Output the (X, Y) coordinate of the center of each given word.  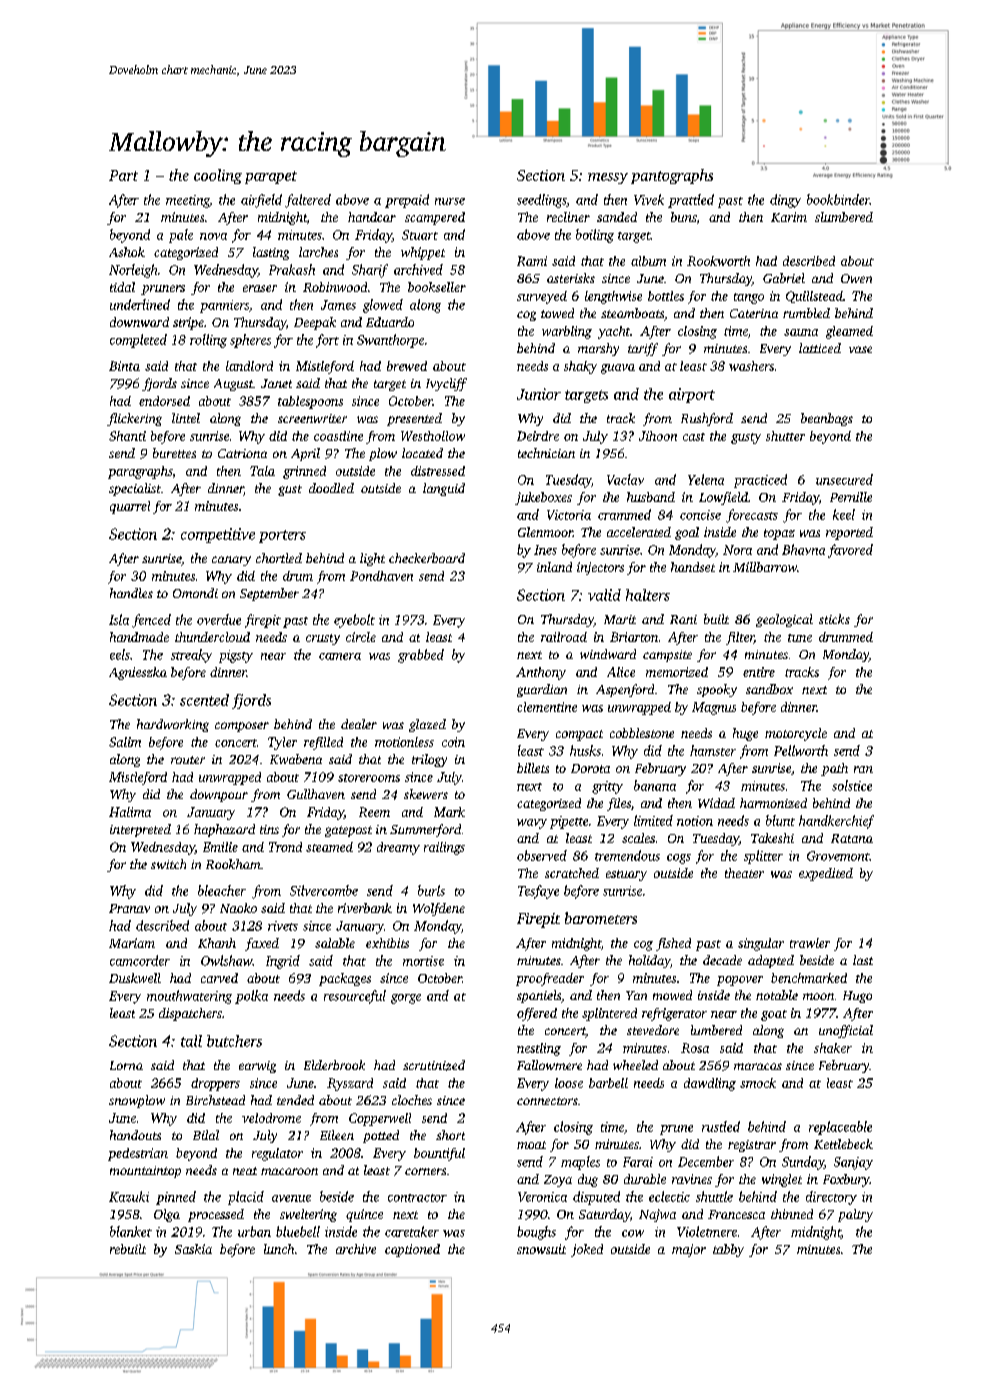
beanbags (827, 419)
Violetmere (707, 1231)
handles (131, 593)
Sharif (370, 271)
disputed (596, 1198)
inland (554, 567)
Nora (737, 550)
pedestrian (138, 1154)
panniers (224, 306)
